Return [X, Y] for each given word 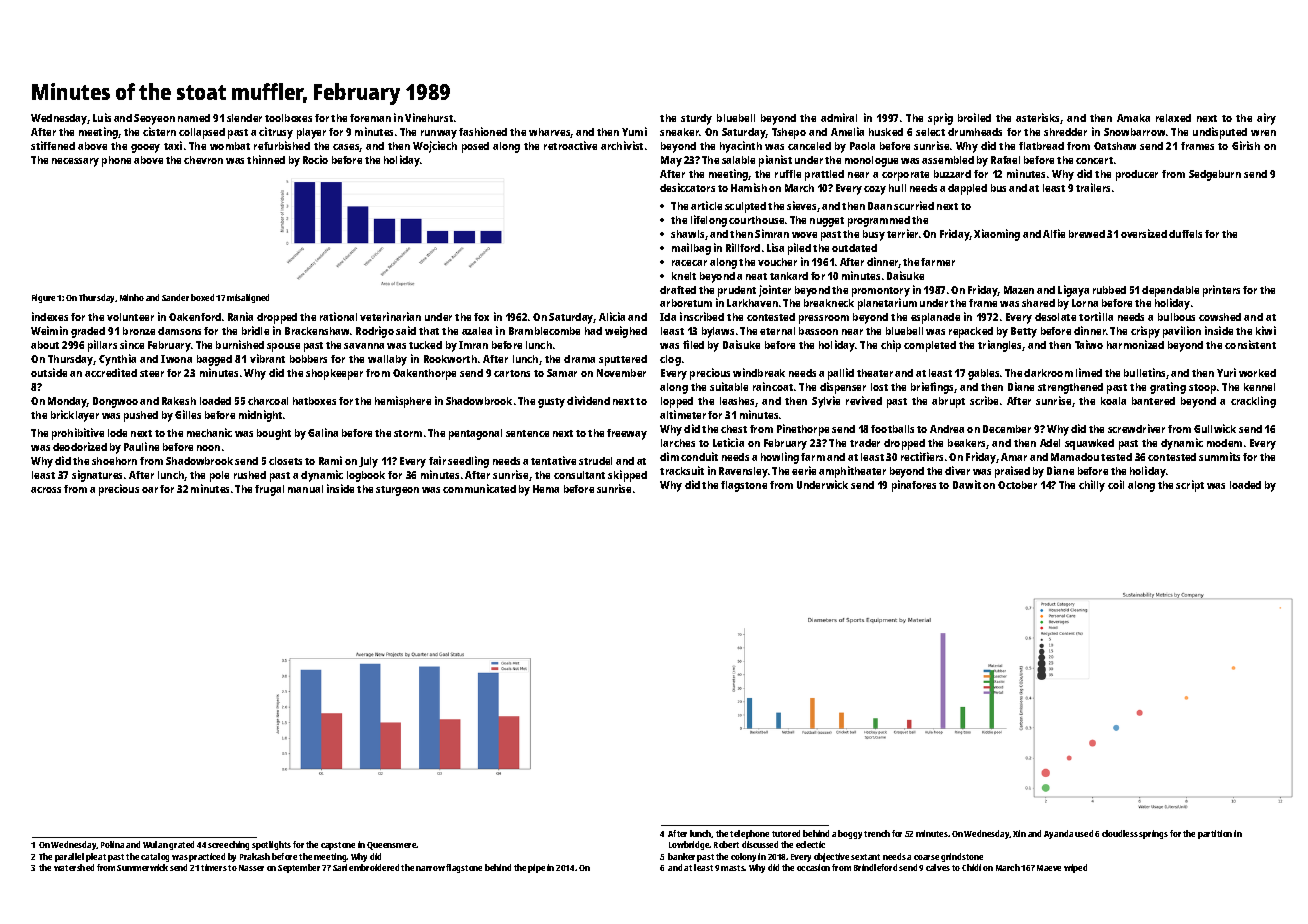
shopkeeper [334, 374]
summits [1219, 456]
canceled [809, 146]
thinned [266, 159]
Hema [546, 489]
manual [305, 489]
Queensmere [392, 846]
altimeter [683, 414]
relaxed [1173, 118]
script [1190, 486]
